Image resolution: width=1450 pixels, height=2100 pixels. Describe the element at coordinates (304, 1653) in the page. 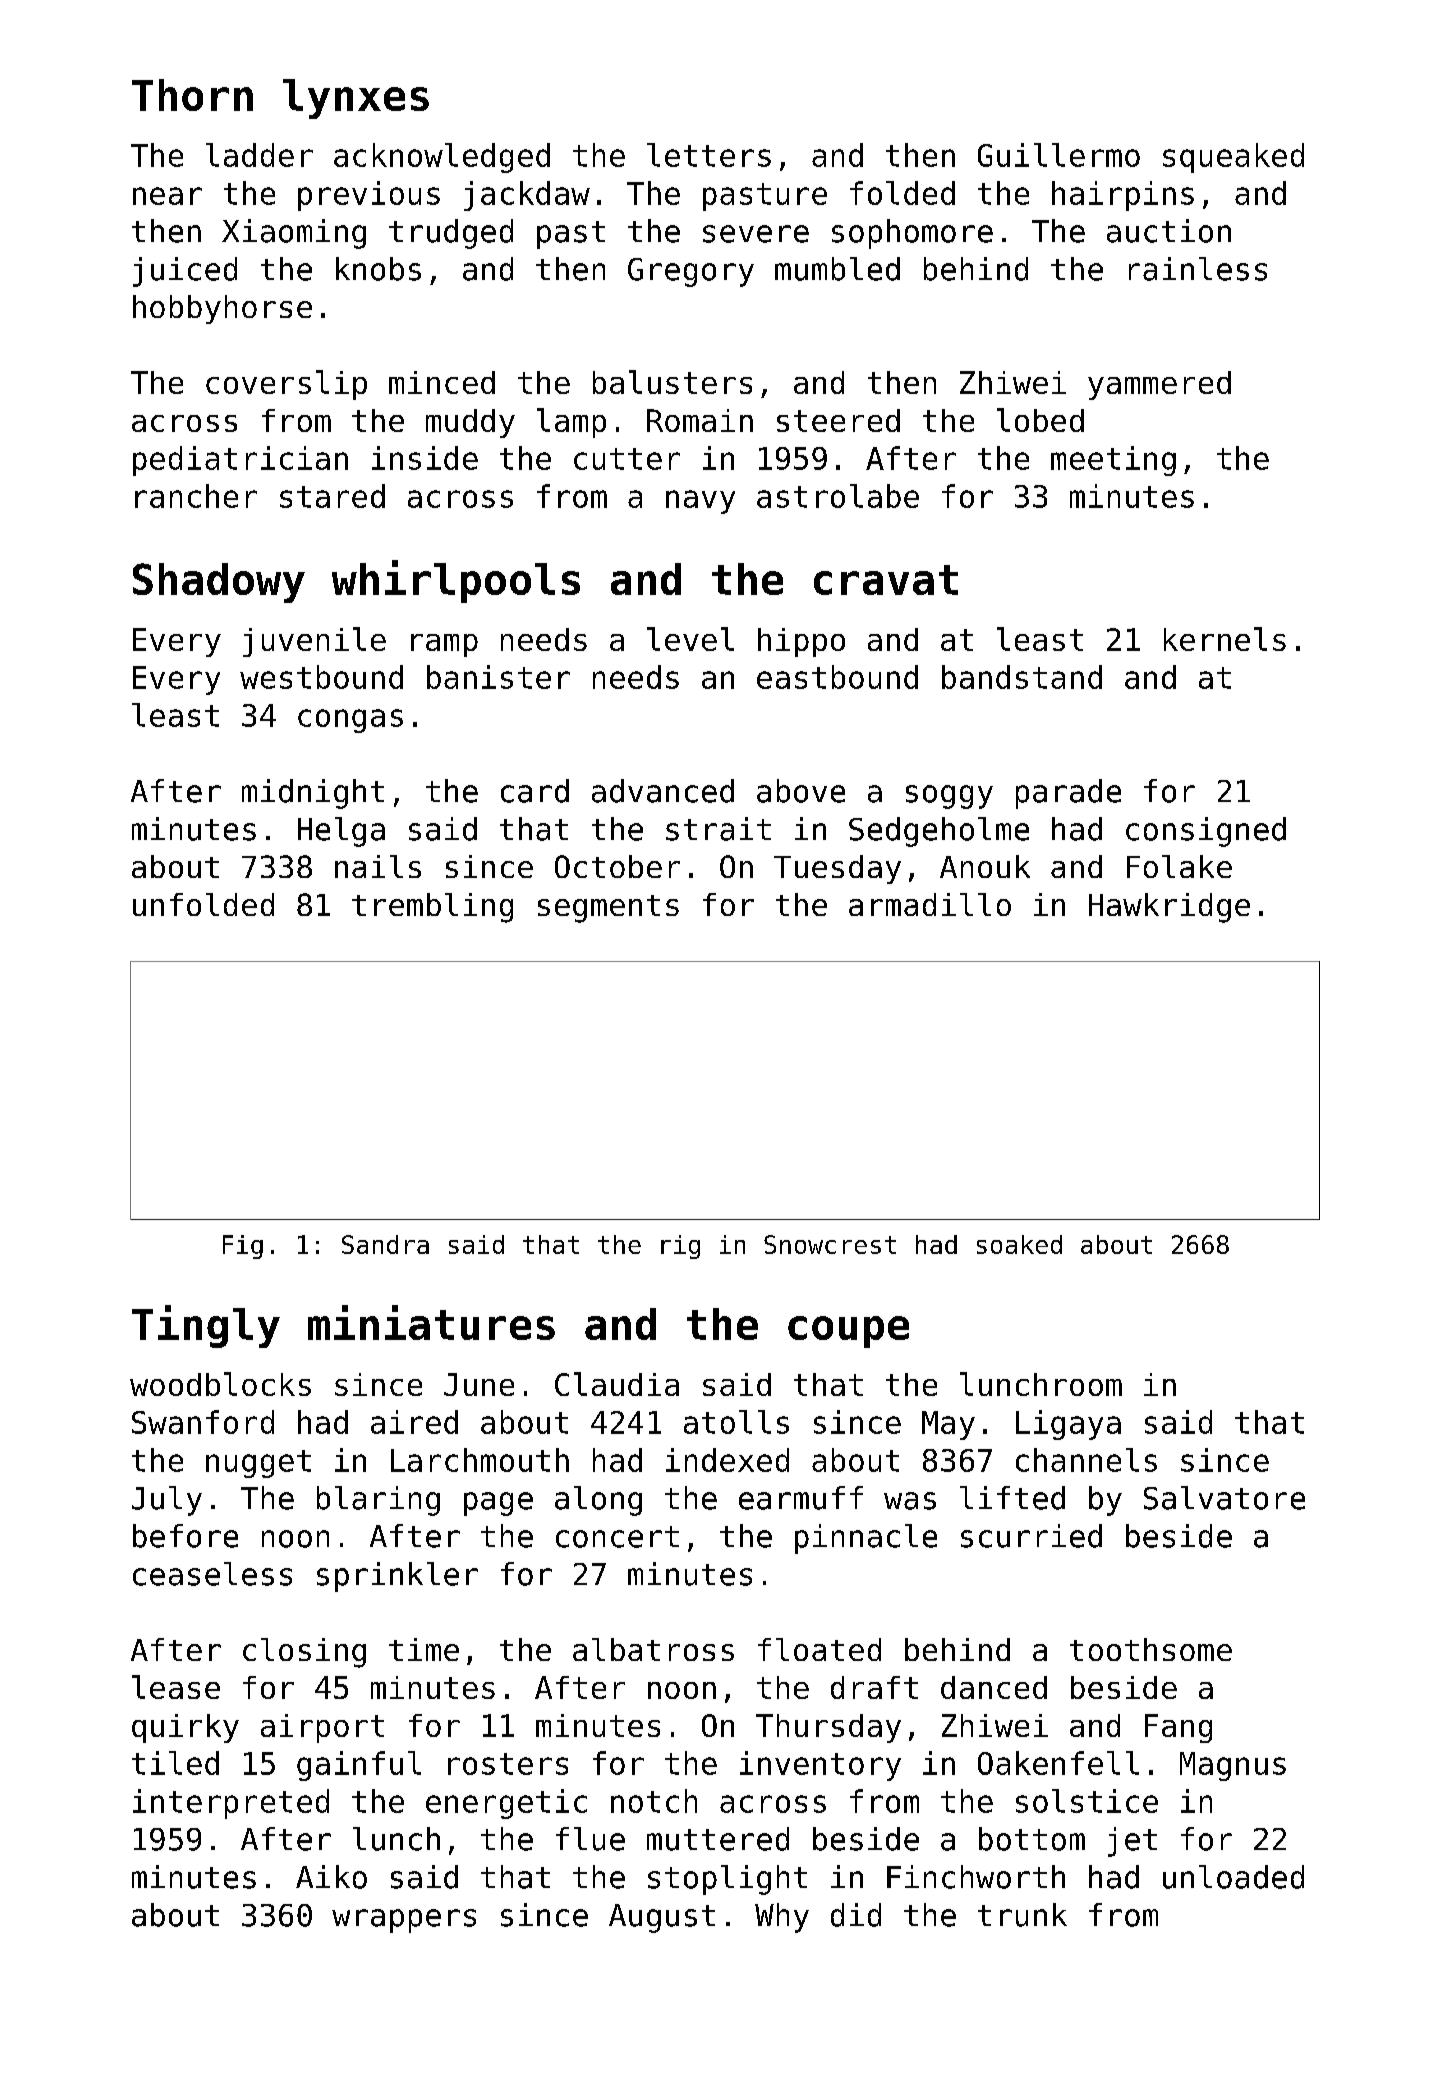

I see `closing` at that location.
